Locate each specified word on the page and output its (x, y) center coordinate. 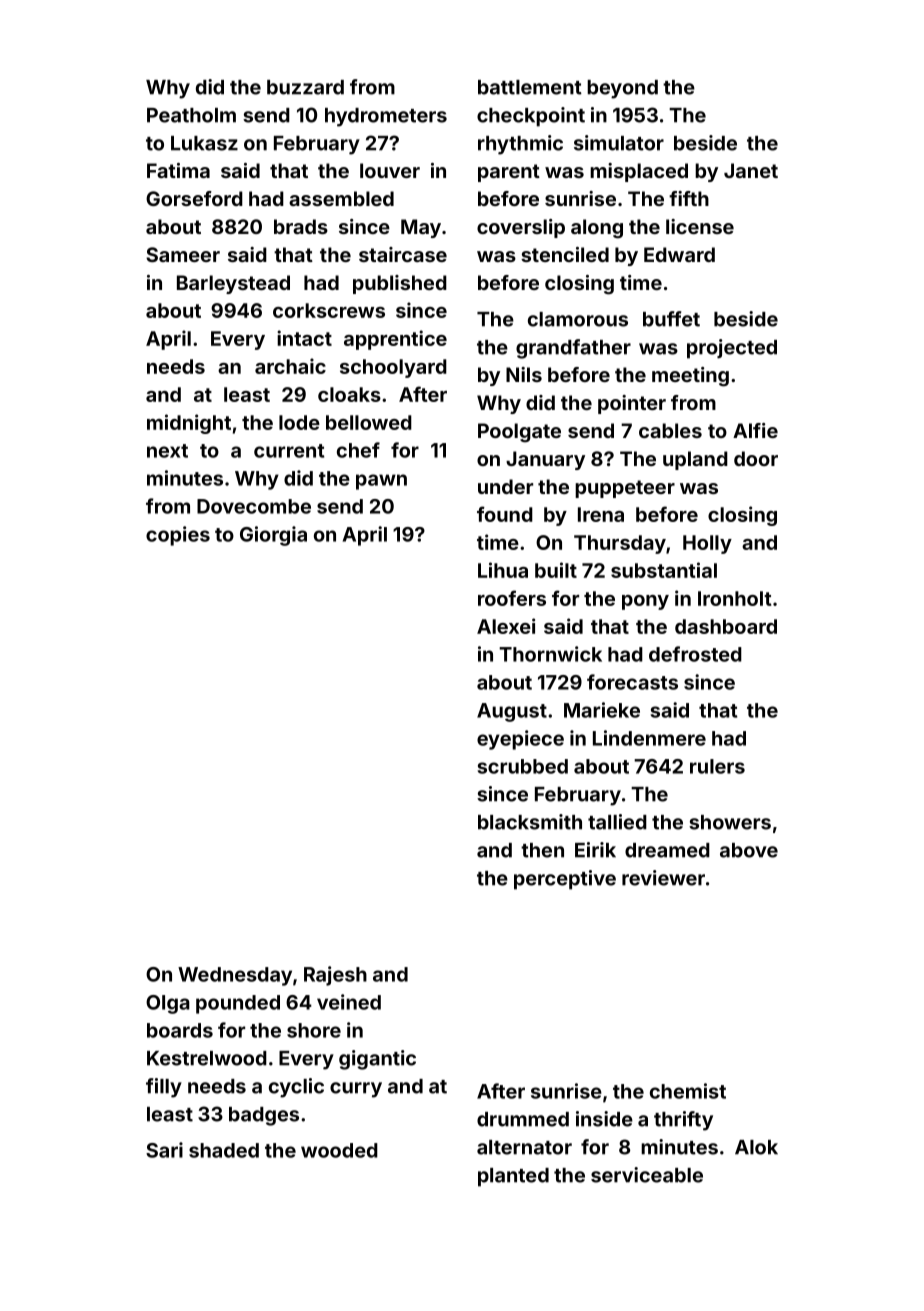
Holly (707, 544)
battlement (530, 87)
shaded (224, 1150)
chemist (688, 1091)
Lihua (503, 570)
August (512, 712)
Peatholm (191, 115)
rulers (717, 766)
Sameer (183, 254)
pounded (238, 1004)
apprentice (395, 340)
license (700, 226)
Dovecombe (254, 506)
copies (178, 536)
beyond (622, 89)
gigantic (377, 1060)
